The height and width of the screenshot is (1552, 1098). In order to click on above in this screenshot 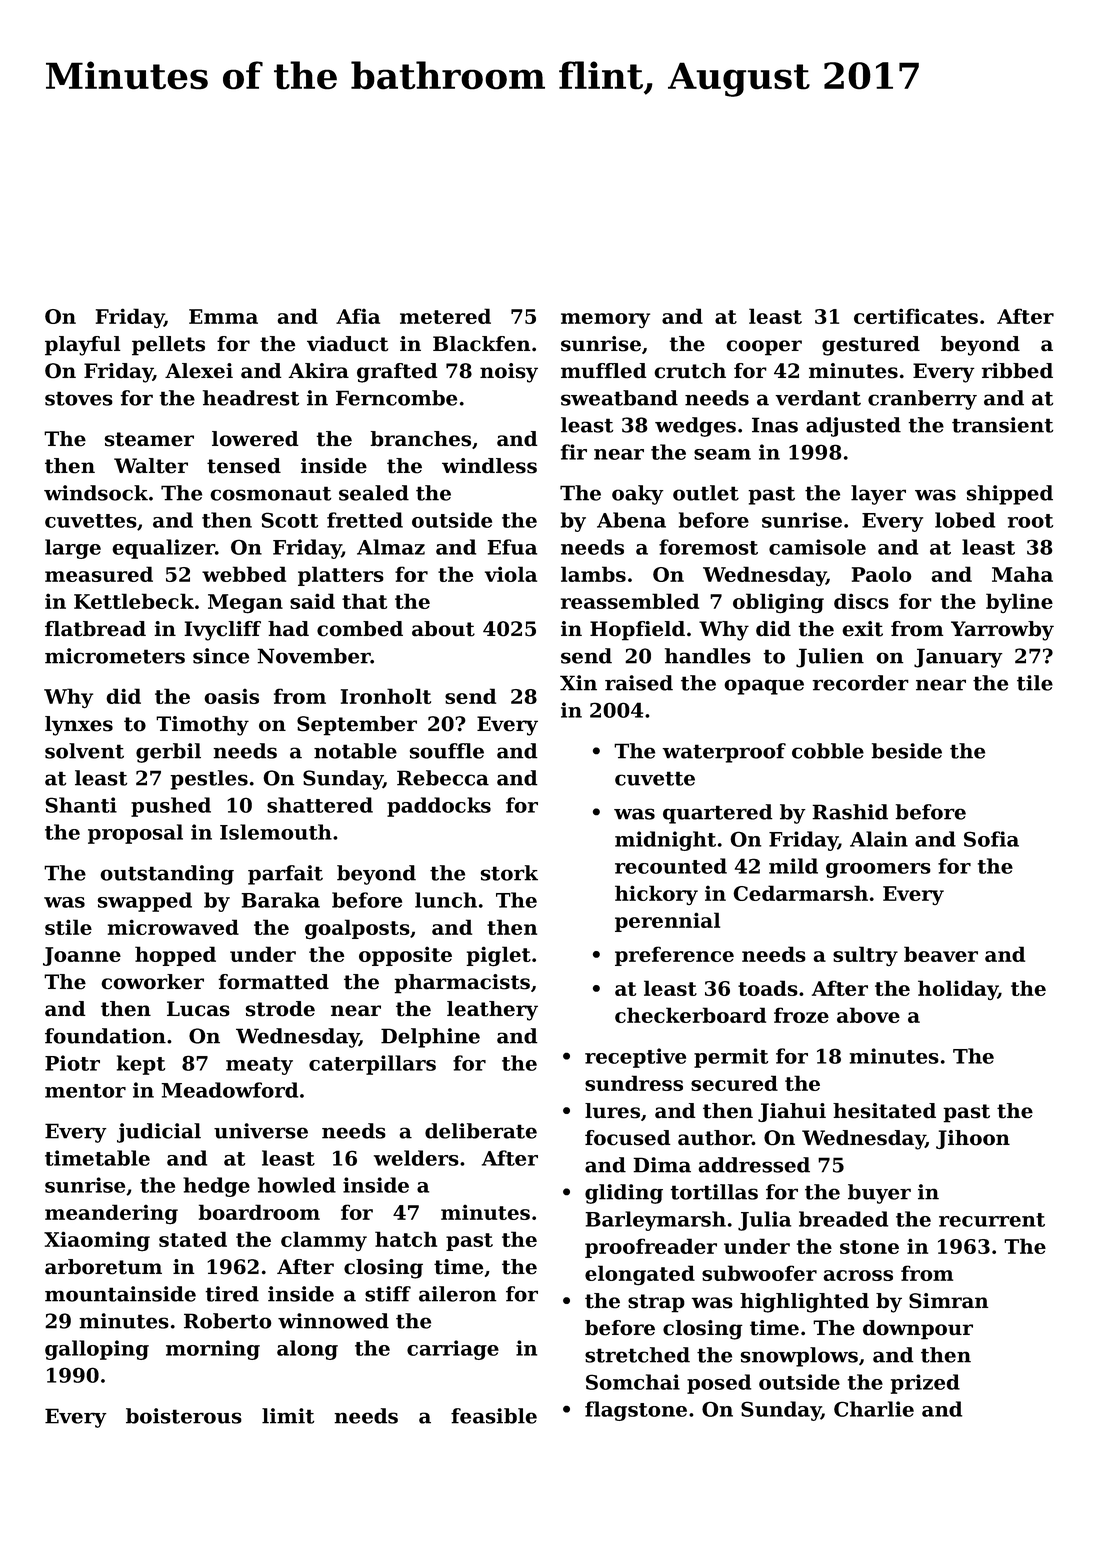, I will do `click(868, 1015)`.
